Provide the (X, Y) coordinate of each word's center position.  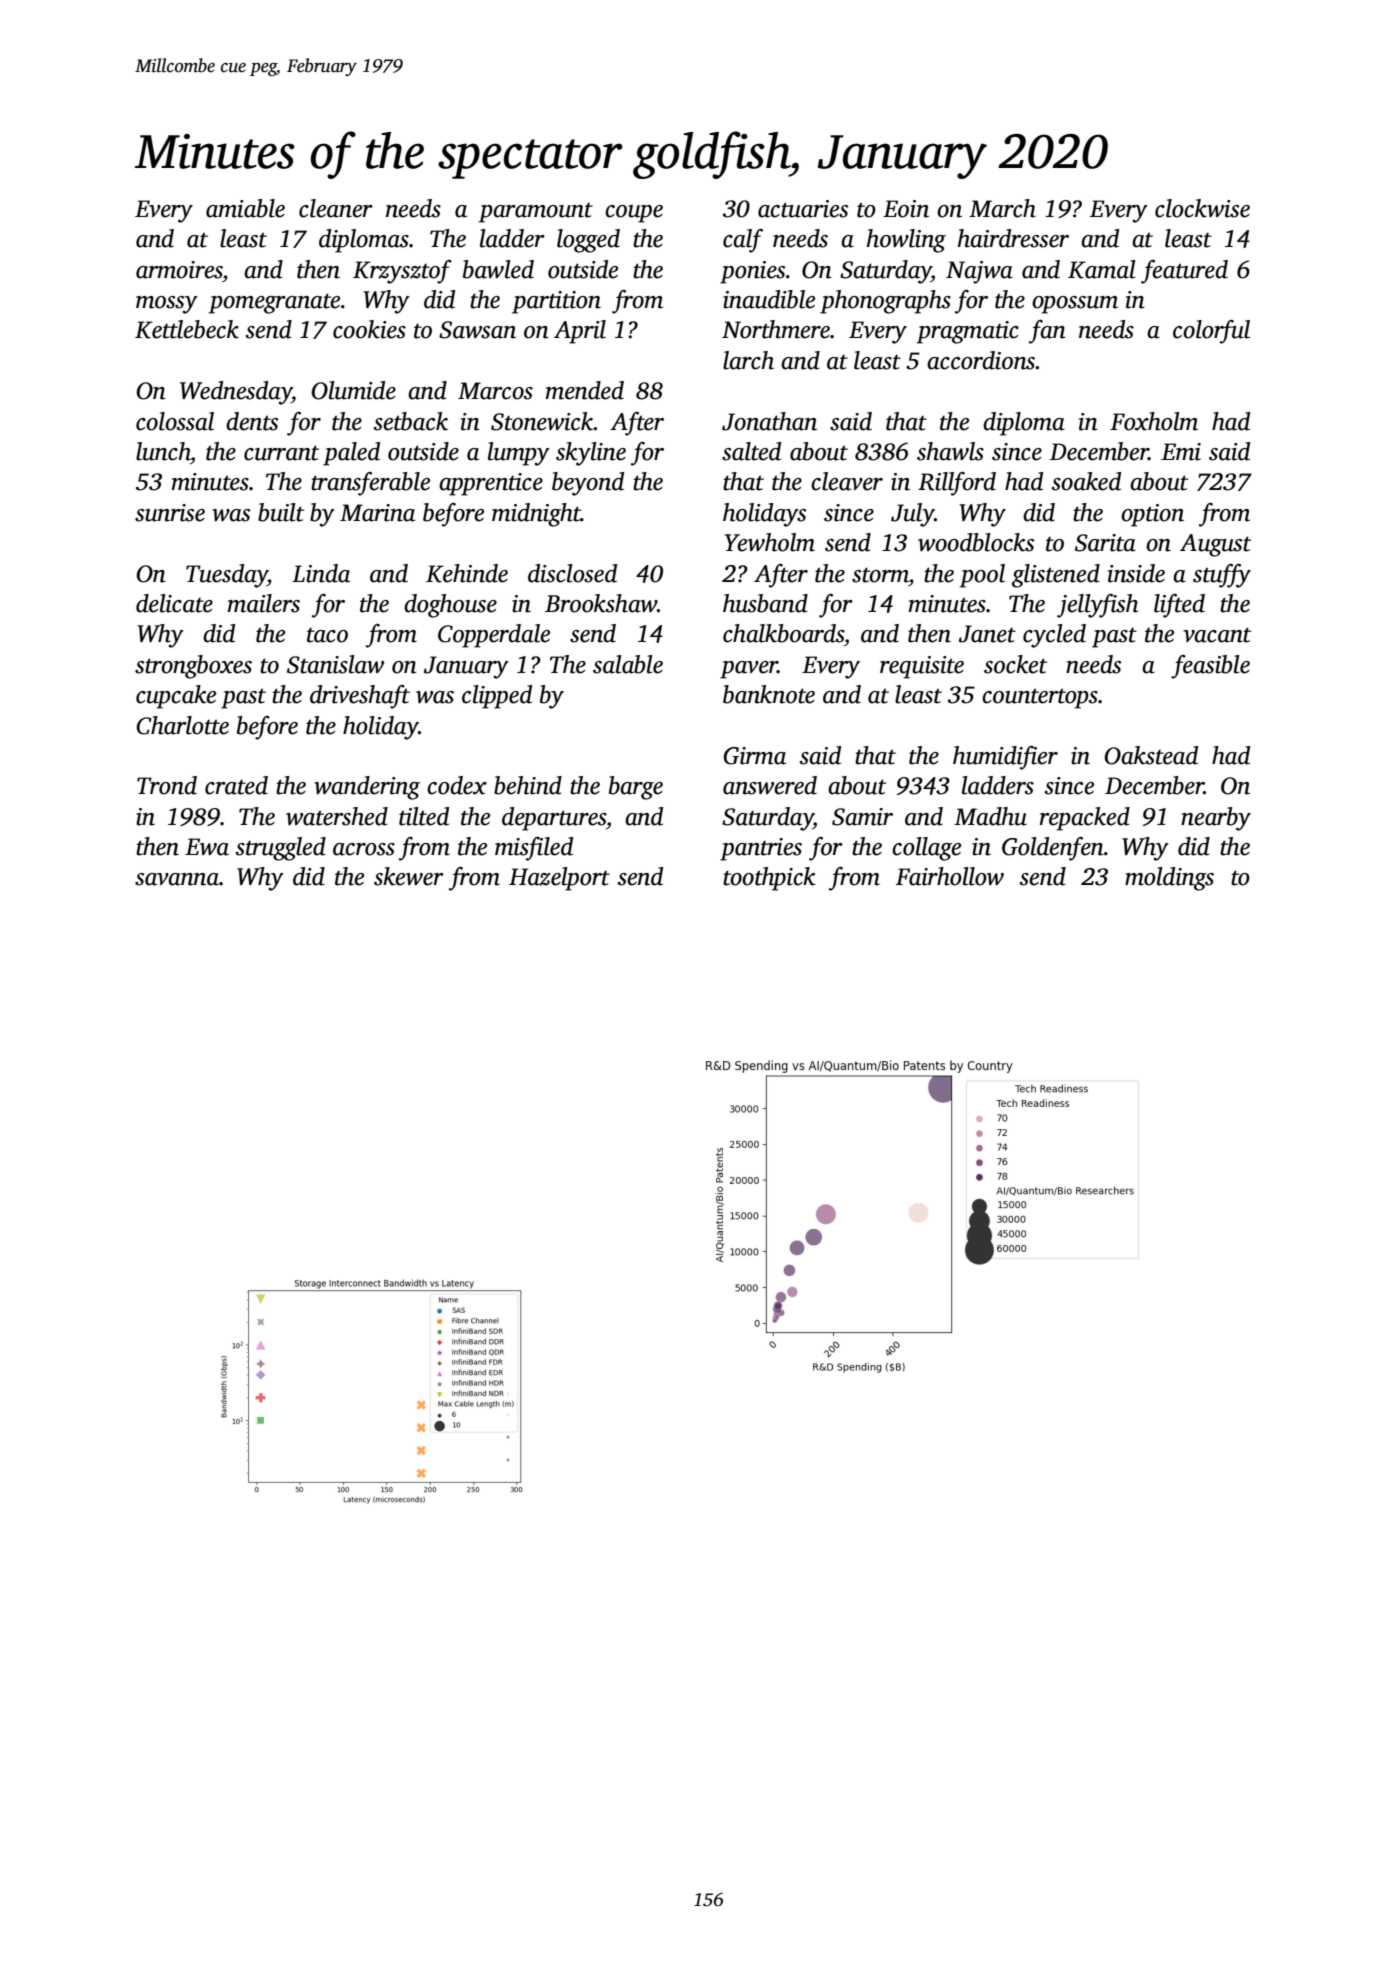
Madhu (990, 816)
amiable (245, 208)
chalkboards (783, 633)
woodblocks (976, 542)
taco (327, 635)
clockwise (1202, 208)
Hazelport (559, 879)
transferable (370, 484)
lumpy (519, 454)
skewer (409, 876)
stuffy (1222, 576)
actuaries (803, 209)
